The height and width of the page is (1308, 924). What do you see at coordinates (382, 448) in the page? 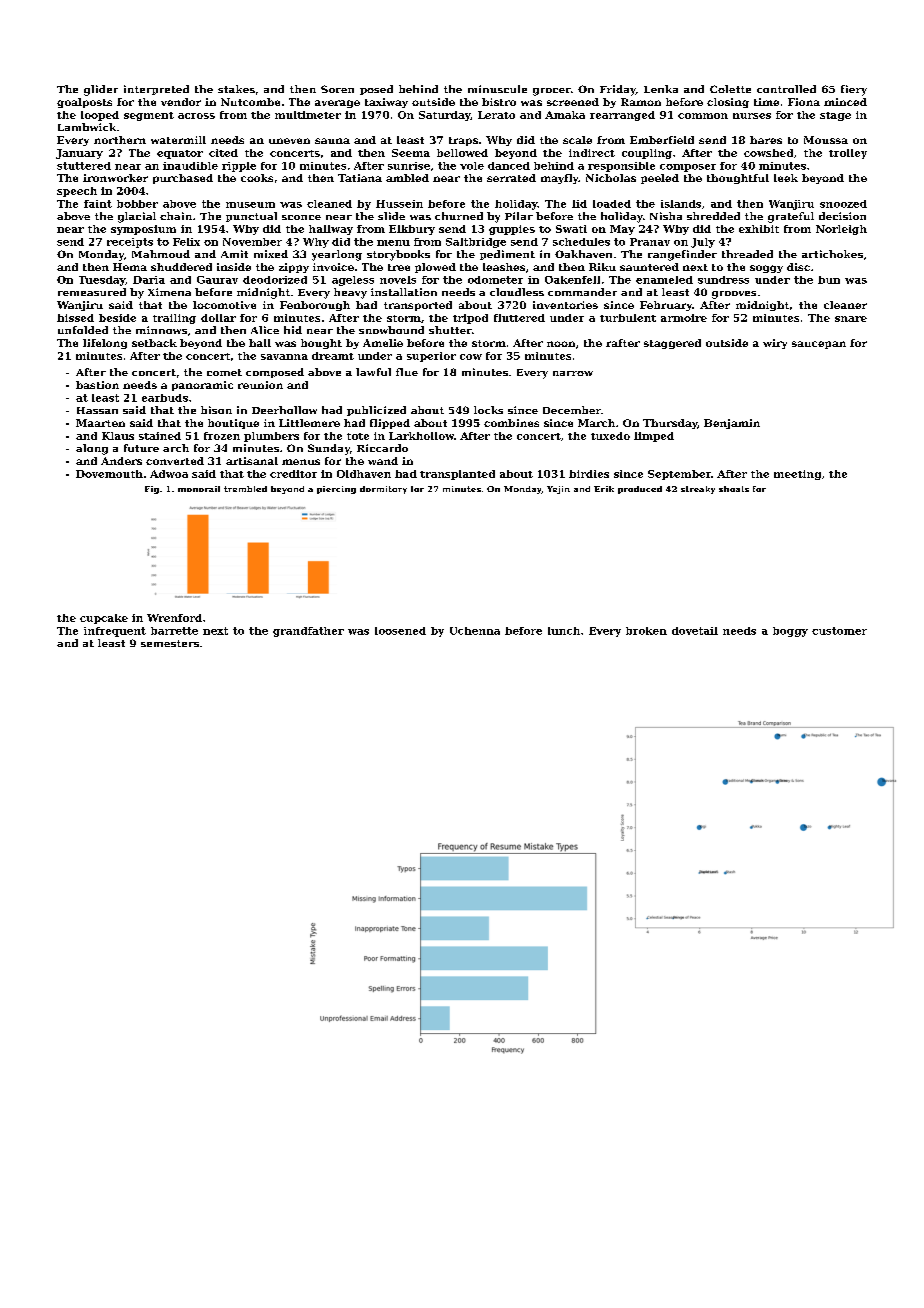
I see `Riccardo` at bounding box center [382, 448].
